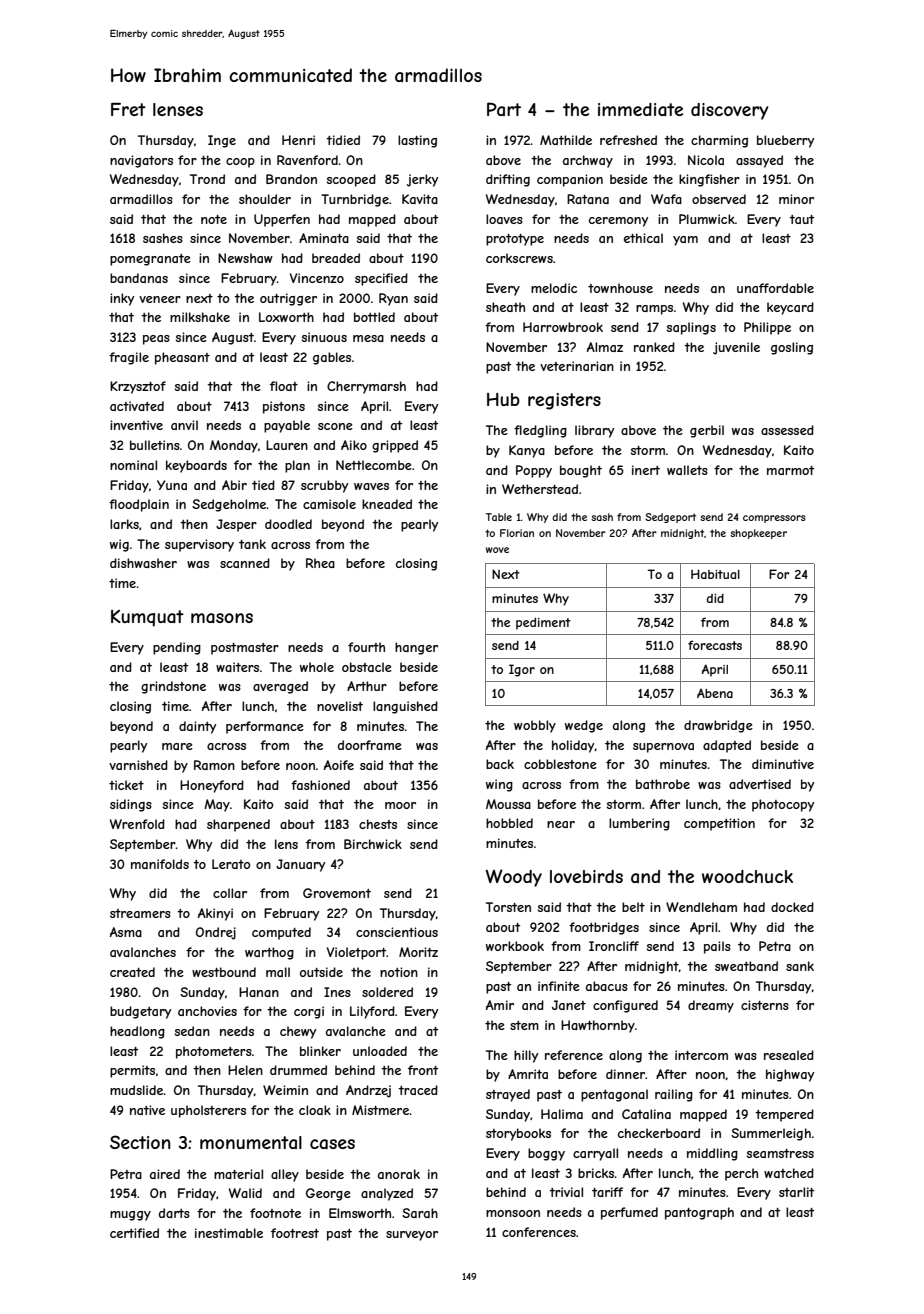 This screenshot has height=1314, width=924. I want to click on hobbled, so click(509, 823).
